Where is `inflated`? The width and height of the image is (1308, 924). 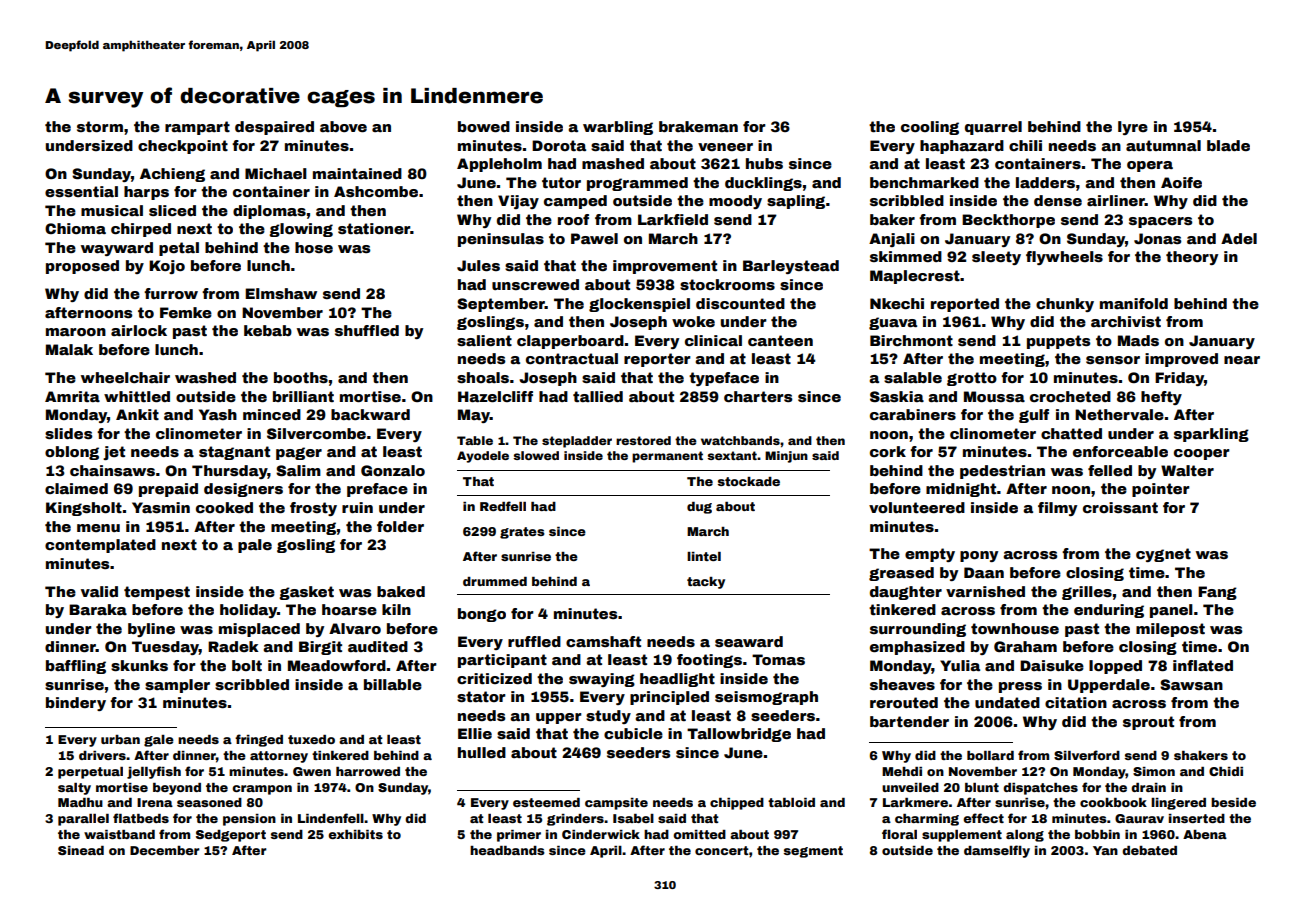 inflated is located at coordinates (1203, 665).
